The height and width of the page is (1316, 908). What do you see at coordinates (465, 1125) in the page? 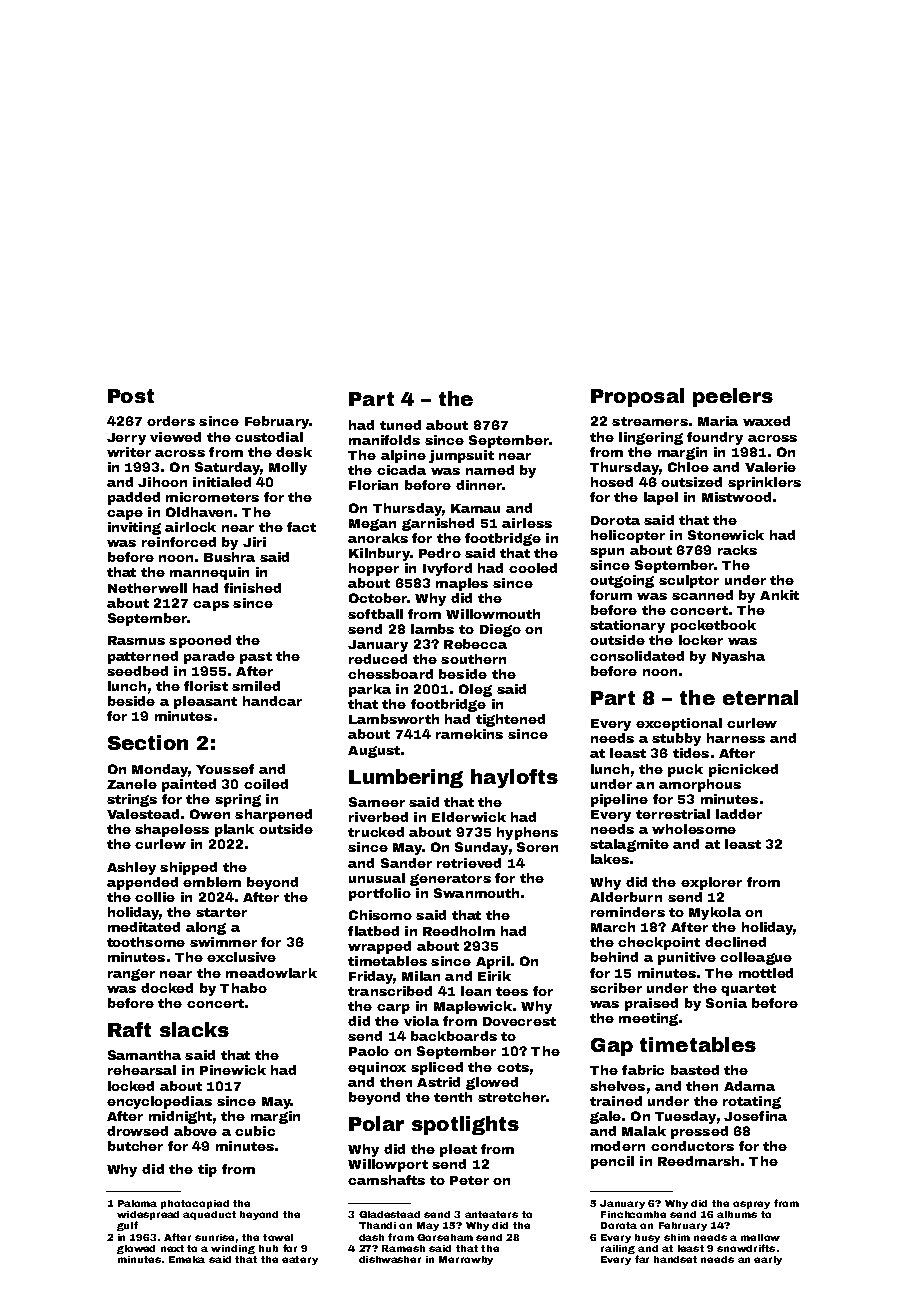
I see `spotlights` at bounding box center [465, 1125].
